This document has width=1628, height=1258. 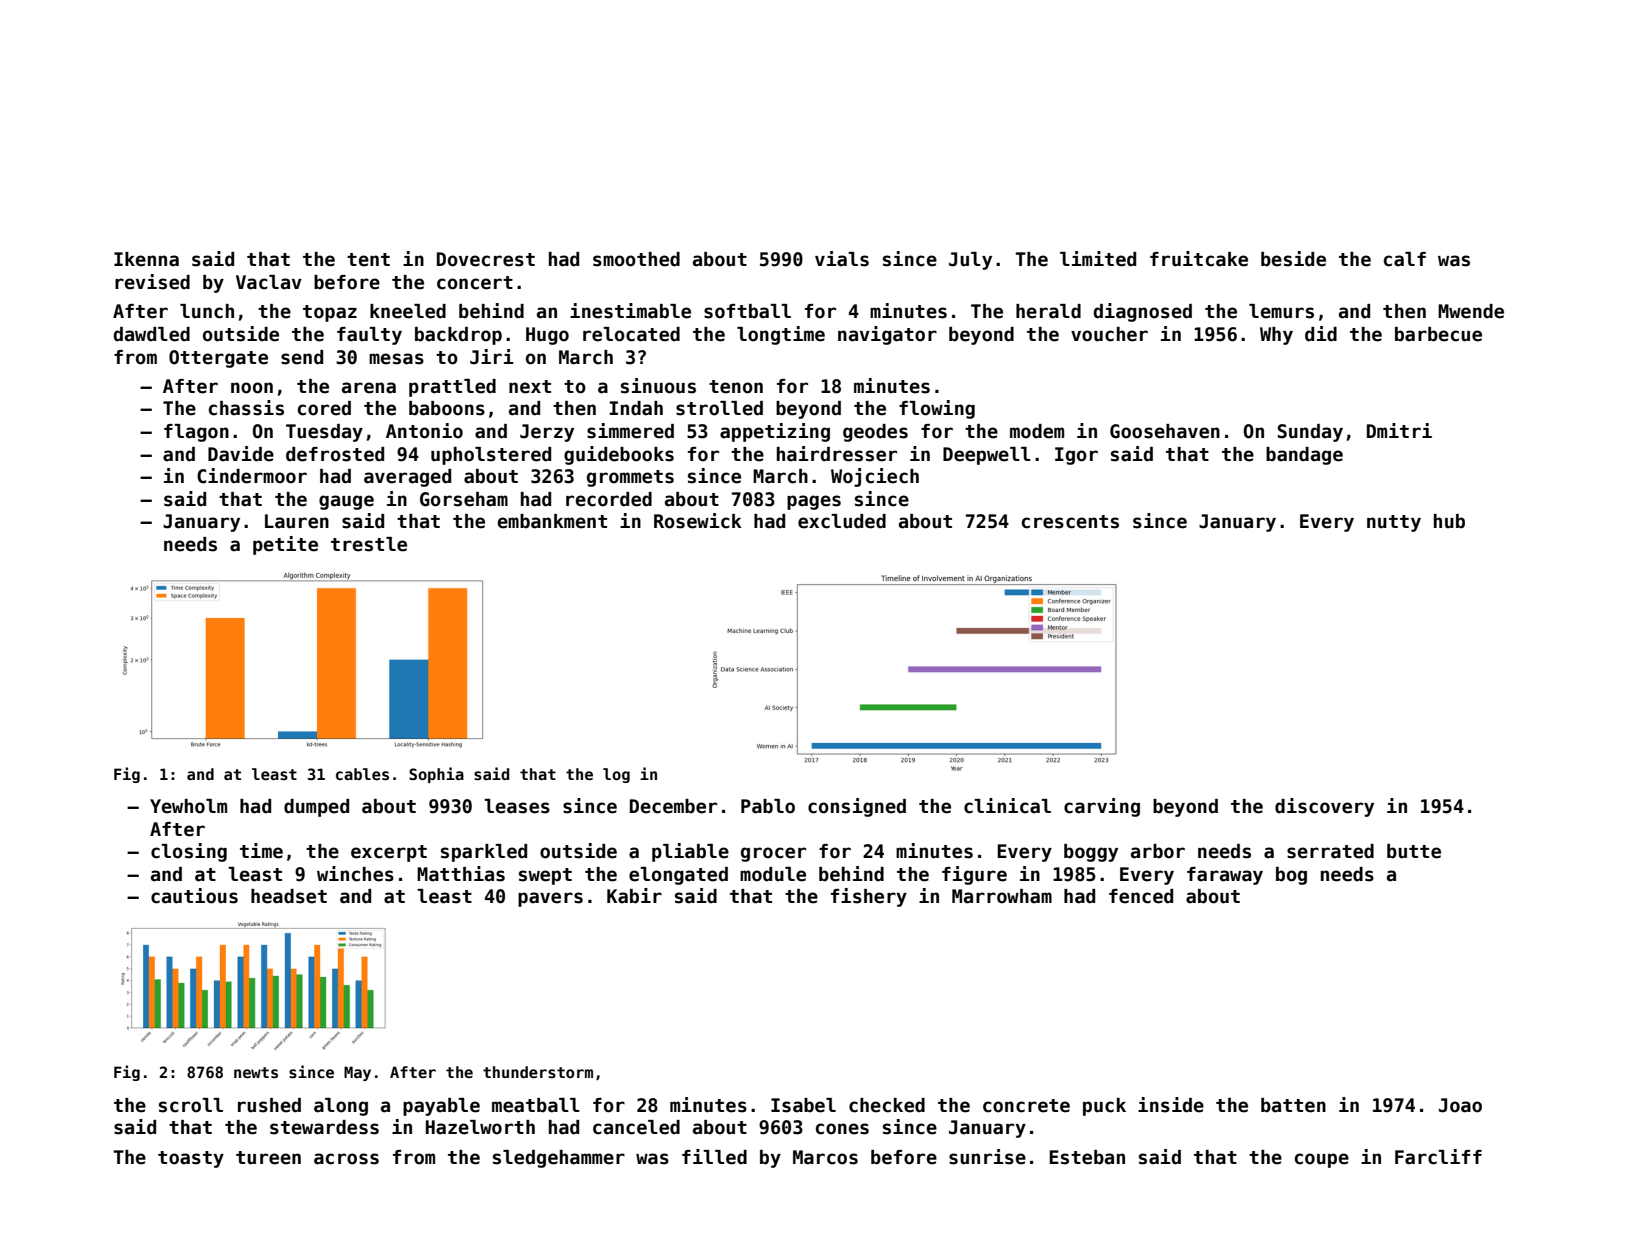 I want to click on softball, so click(x=747, y=311).
